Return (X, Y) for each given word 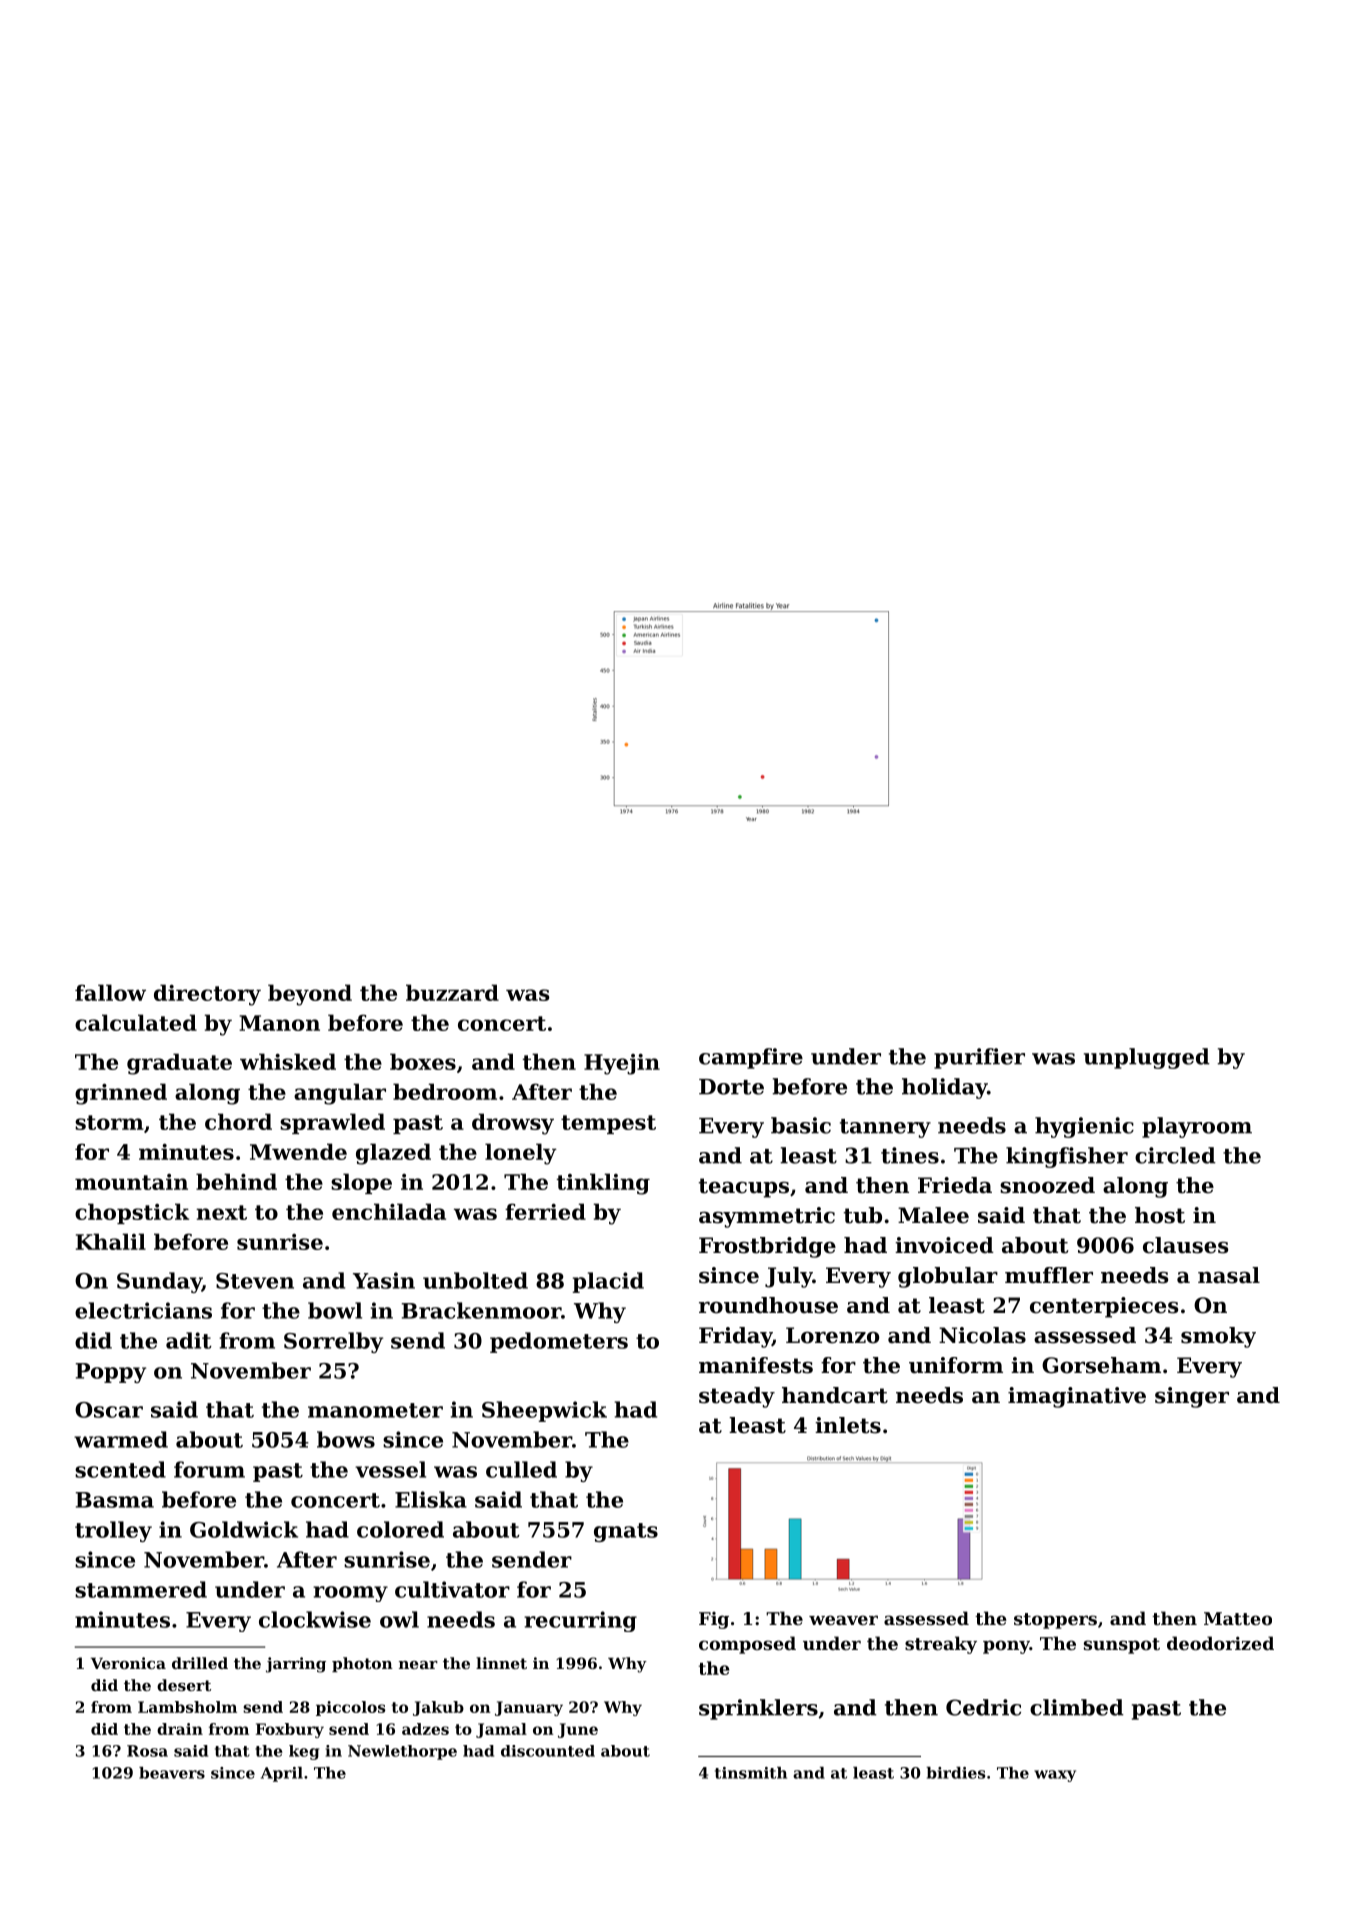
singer (1192, 1397)
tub (863, 1215)
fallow (110, 992)
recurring (580, 1621)
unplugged (1147, 1058)
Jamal (501, 1730)
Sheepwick (544, 1411)
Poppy (111, 1373)
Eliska (431, 1499)
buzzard (452, 992)
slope (361, 1183)
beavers (172, 1773)
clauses (1185, 1245)
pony (1006, 1647)
